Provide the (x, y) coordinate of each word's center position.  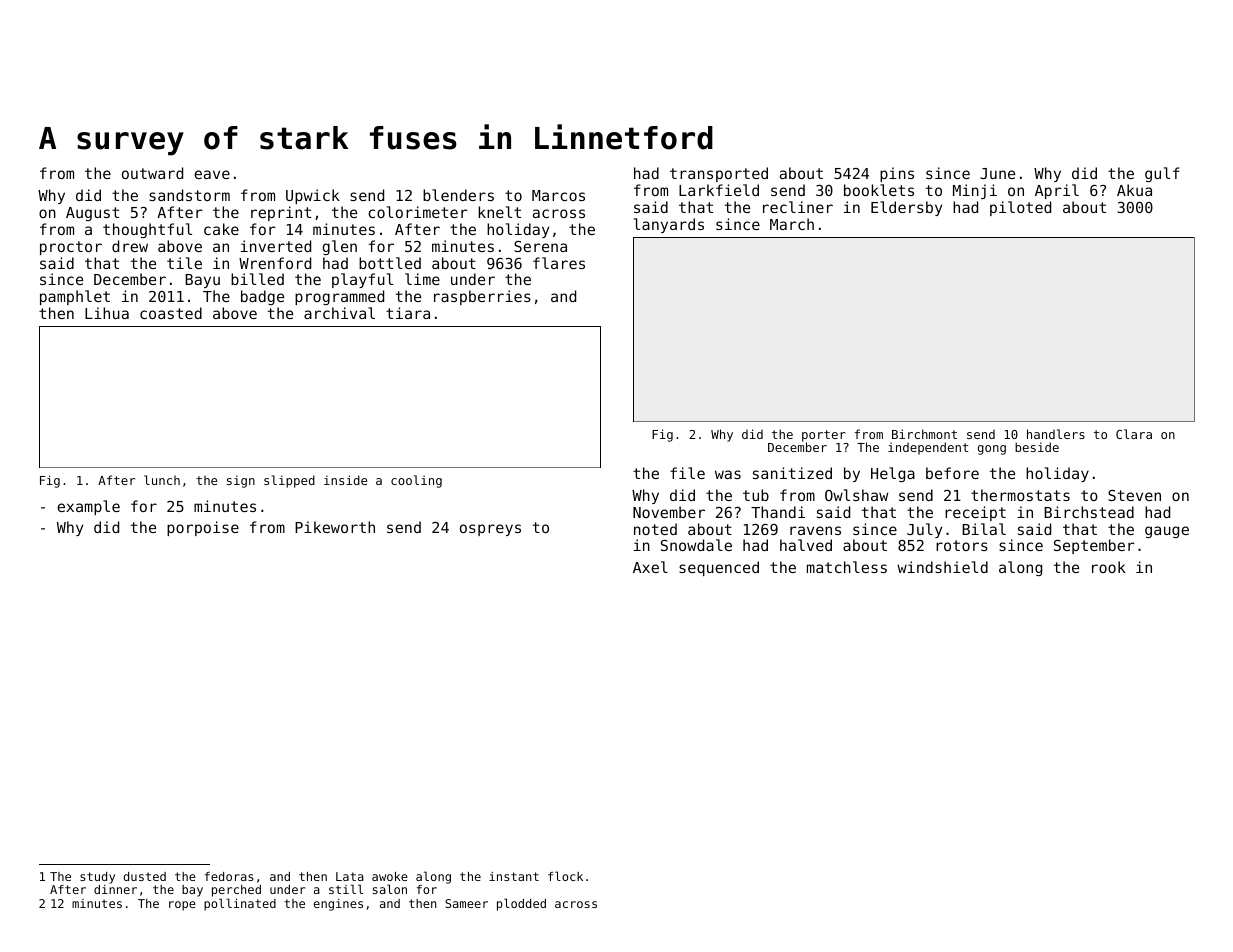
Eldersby (906, 208)
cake (221, 229)
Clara (1134, 434)
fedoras (229, 876)
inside (345, 480)
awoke (390, 876)
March (792, 224)
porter (824, 436)
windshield (942, 567)
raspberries (482, 297)
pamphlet (75, 297)
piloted (1020, 208)
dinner (115, 889)
